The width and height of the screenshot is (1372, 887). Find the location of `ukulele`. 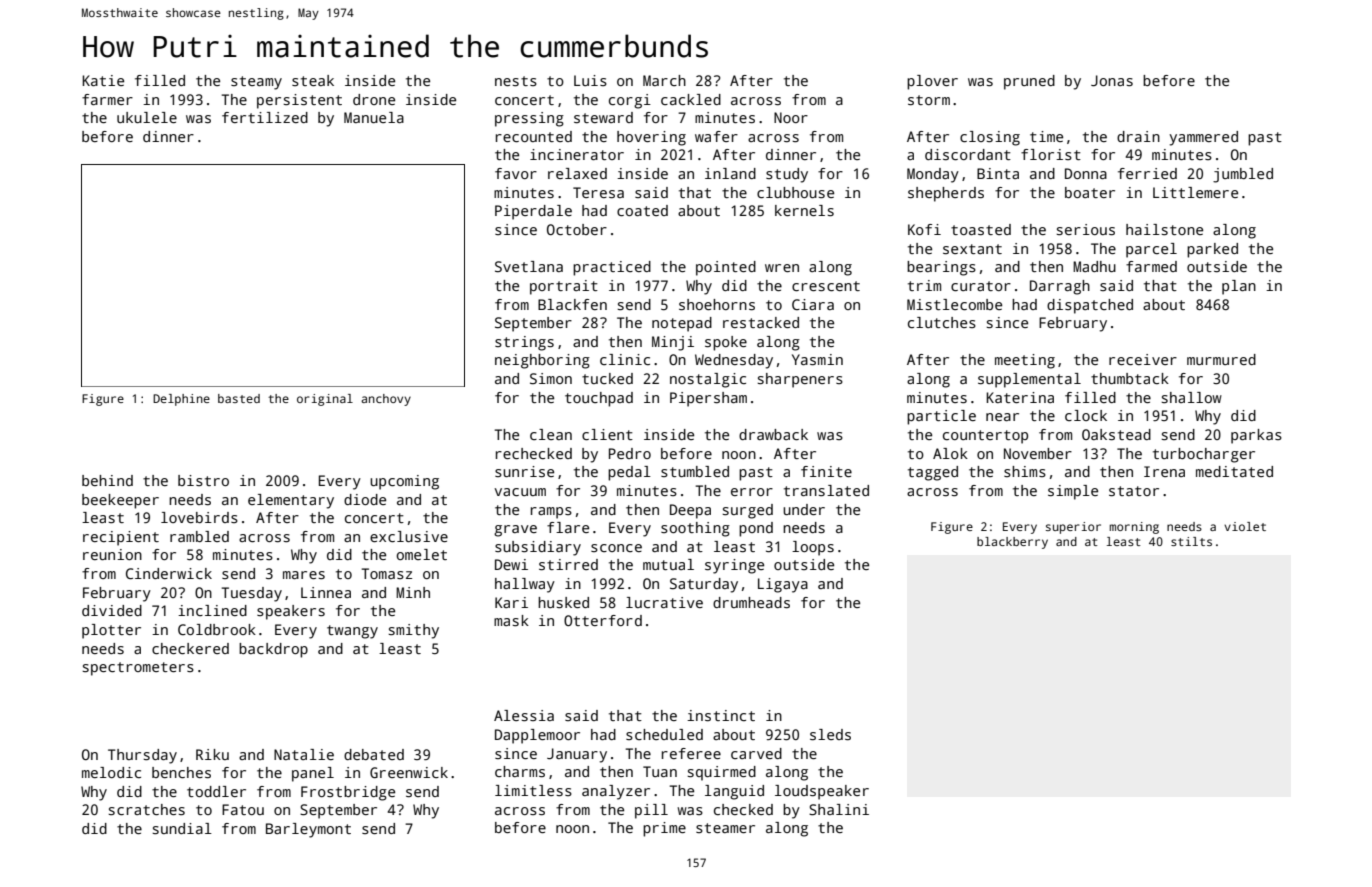

ukulele is located at coordinates (147, 117).
